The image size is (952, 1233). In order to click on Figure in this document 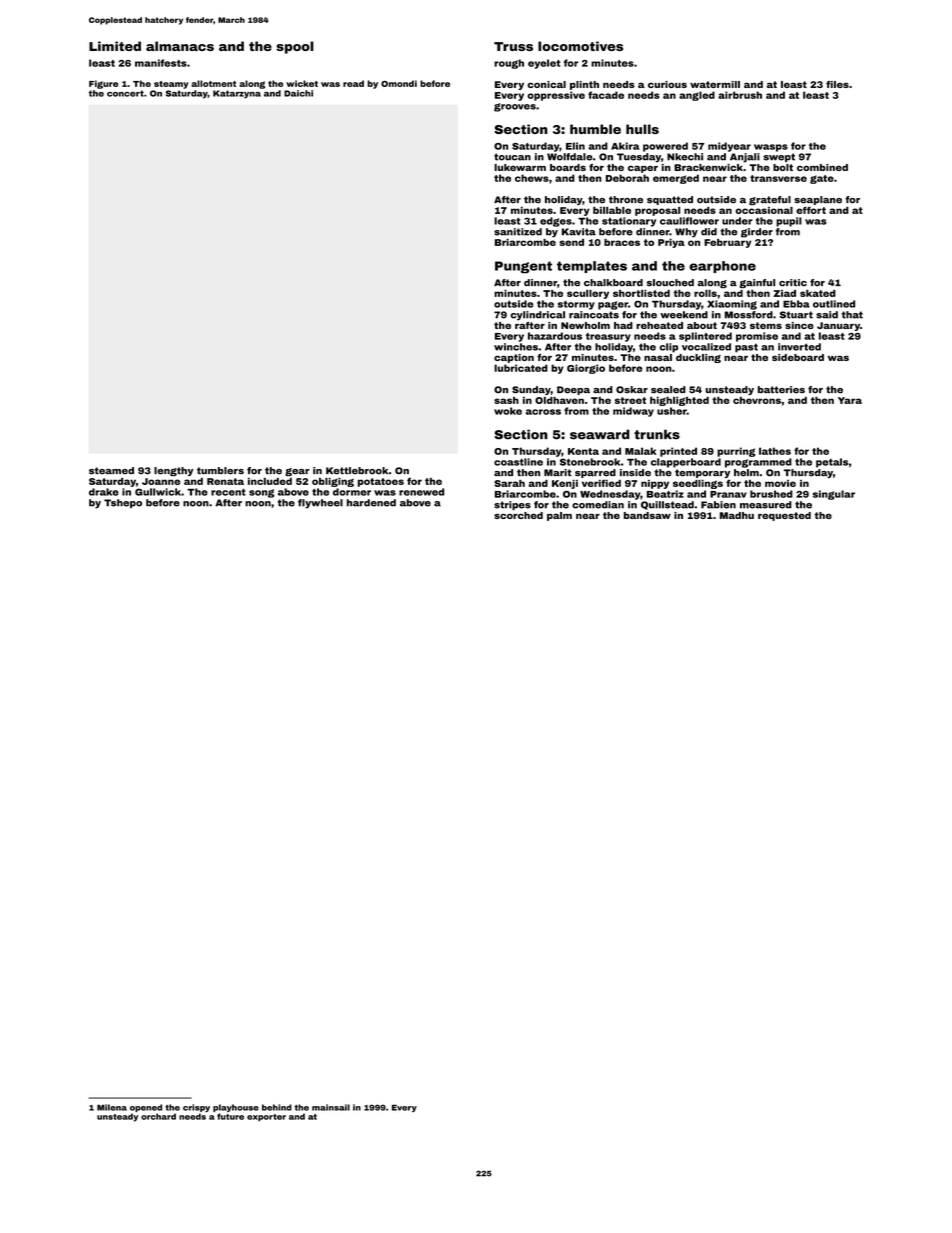, I will do `click(103, 84)`.
